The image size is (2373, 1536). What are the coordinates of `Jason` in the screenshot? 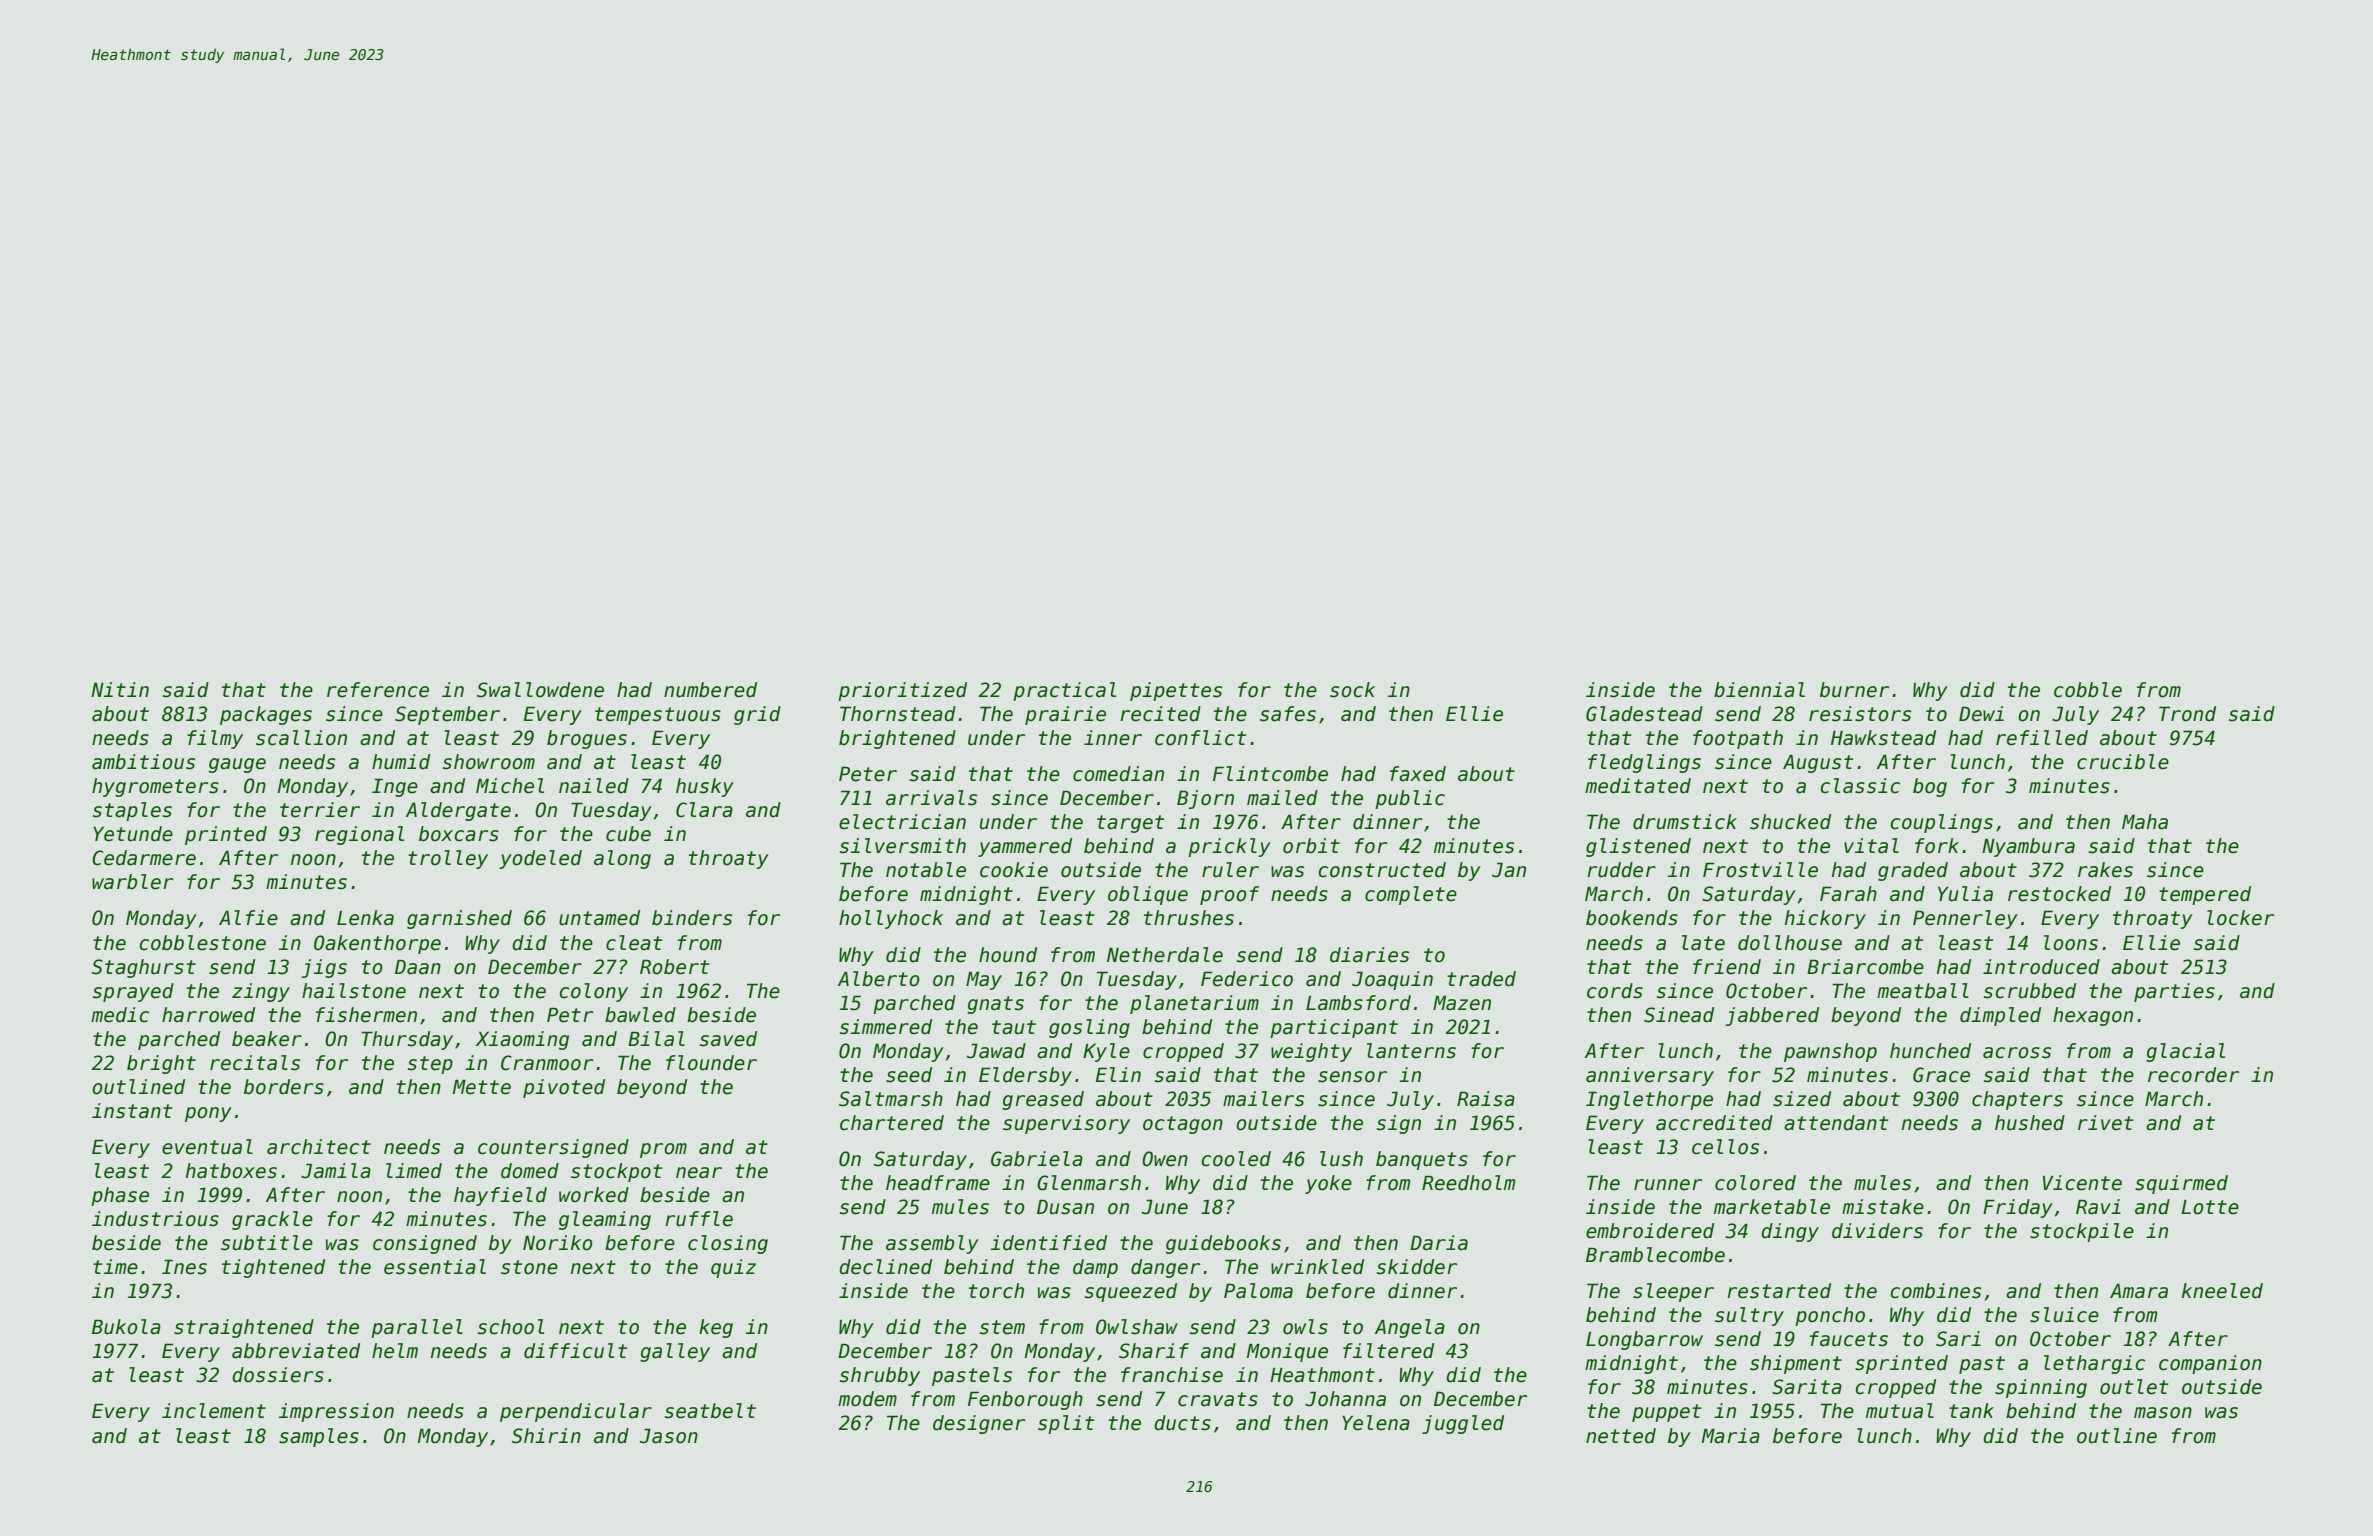 It's located at (669, 1436).
